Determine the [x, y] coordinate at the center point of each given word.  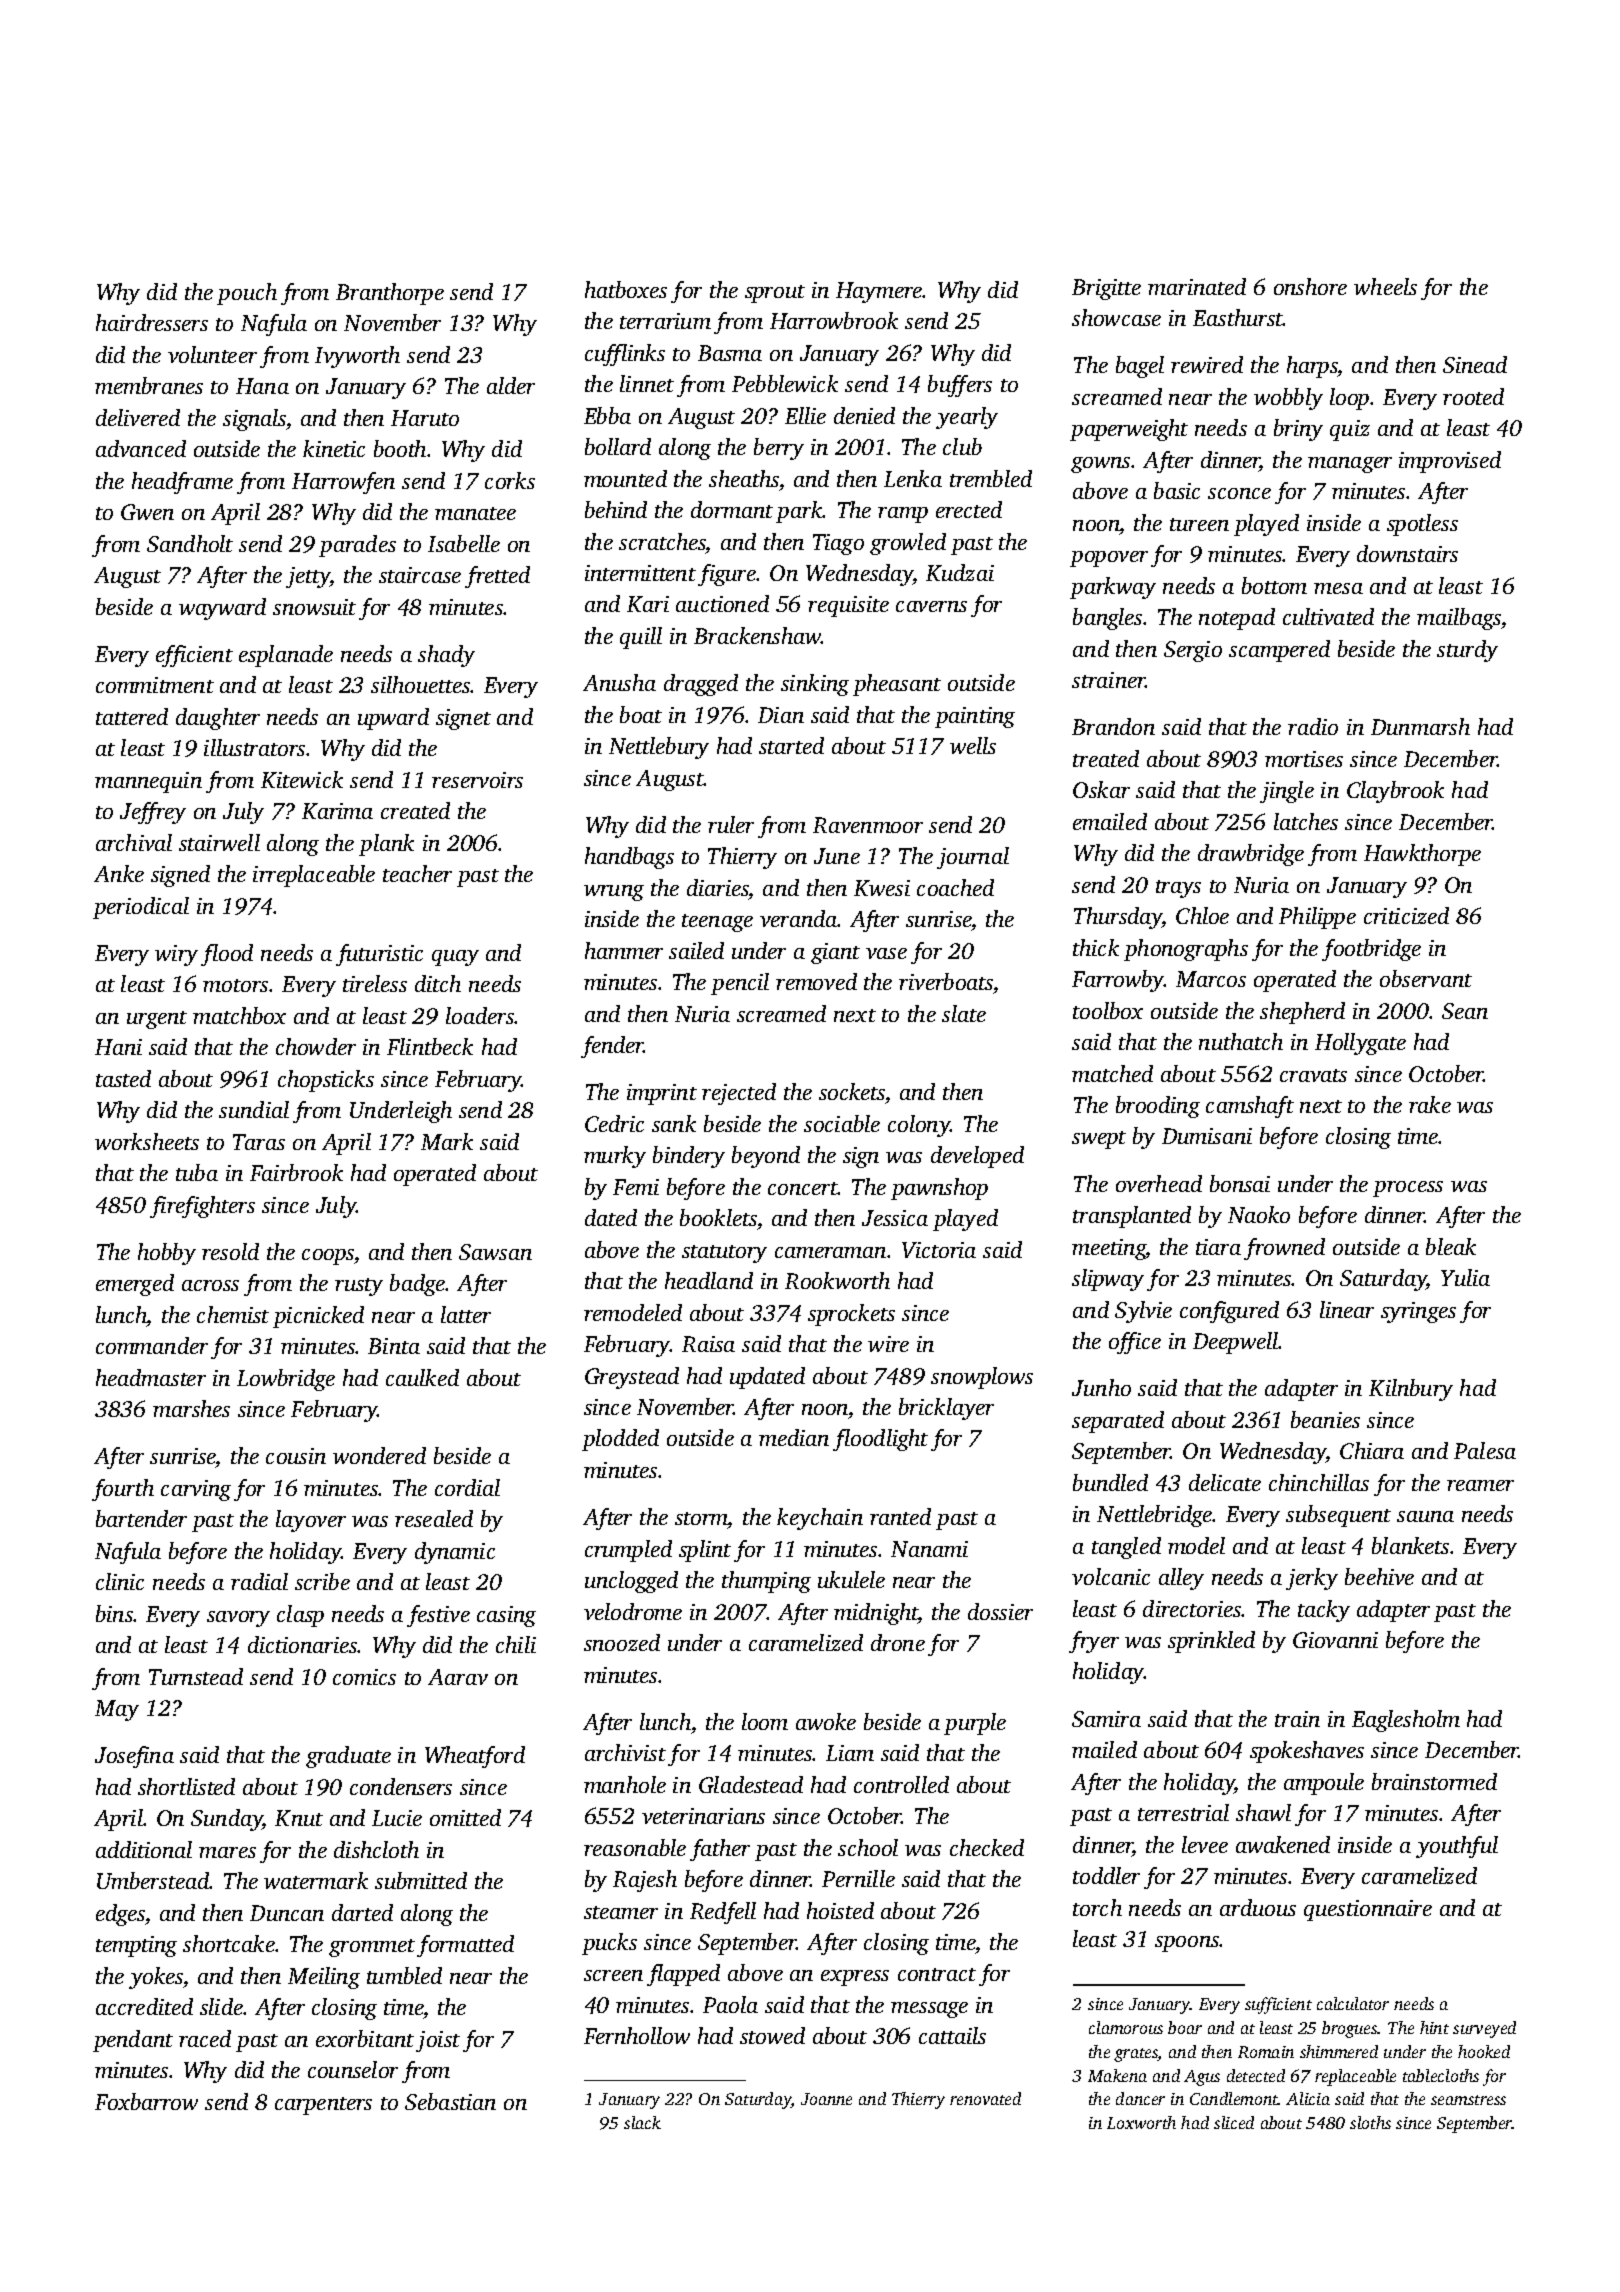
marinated [1197, 286]
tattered [132, 716]
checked [987, 1847]
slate [964, 1013]
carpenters [323, 2106]
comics [364, 1677]
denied [864, 415]
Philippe [1317, 918]
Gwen [147, 512]
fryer [1094, 1642]
